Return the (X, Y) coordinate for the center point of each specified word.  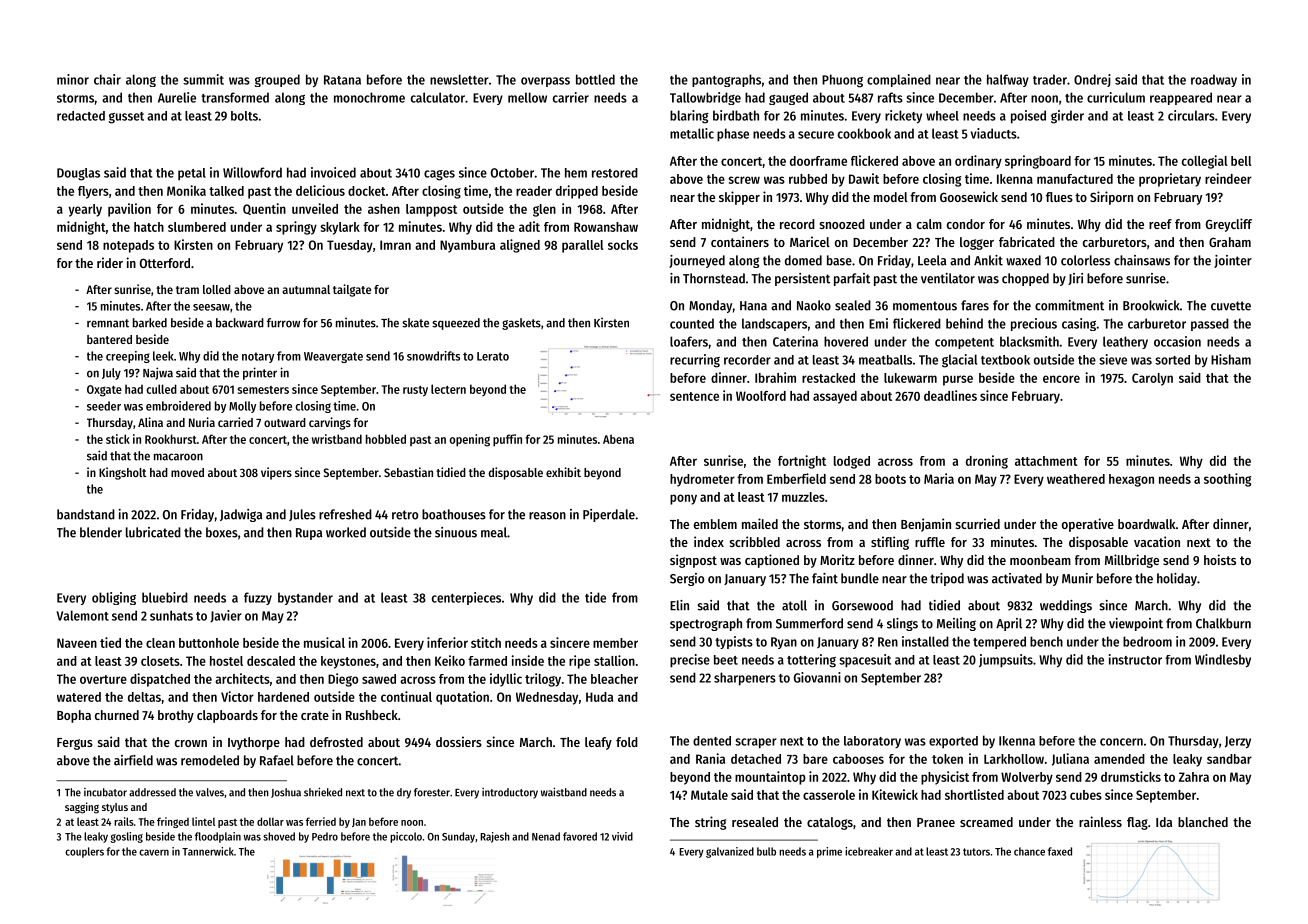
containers (740, 241)
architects (242, 678)
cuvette (1231, 306)
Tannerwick (208, 851)
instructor (1135, 659)
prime (829, 852)
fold (627, 742)
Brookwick (1151, 305)
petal (192, 174)
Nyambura (467, 246)
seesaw (211, 307)
